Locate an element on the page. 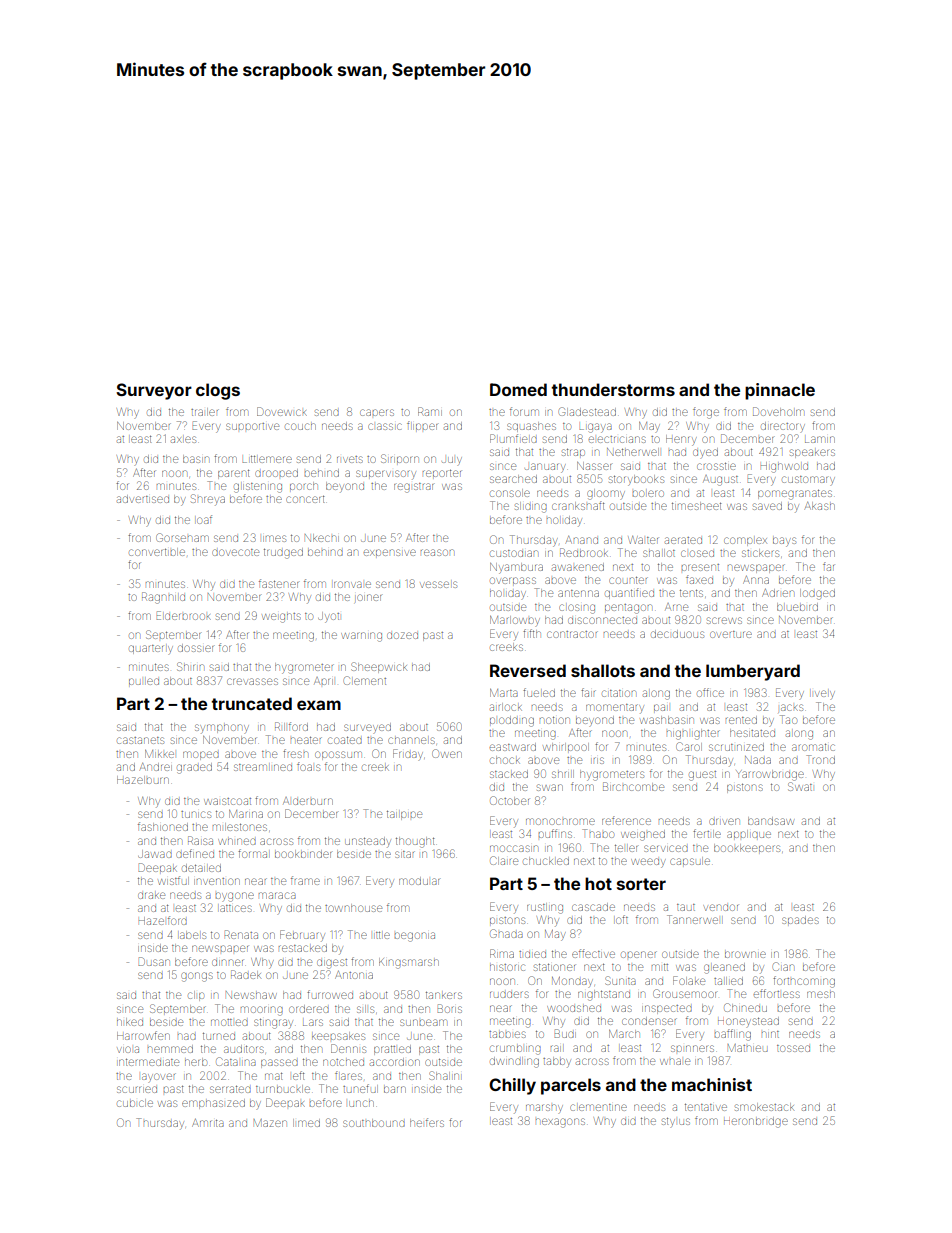 This page has width=952, height=1233. Mazen is located at coordinates (270, 1123).
